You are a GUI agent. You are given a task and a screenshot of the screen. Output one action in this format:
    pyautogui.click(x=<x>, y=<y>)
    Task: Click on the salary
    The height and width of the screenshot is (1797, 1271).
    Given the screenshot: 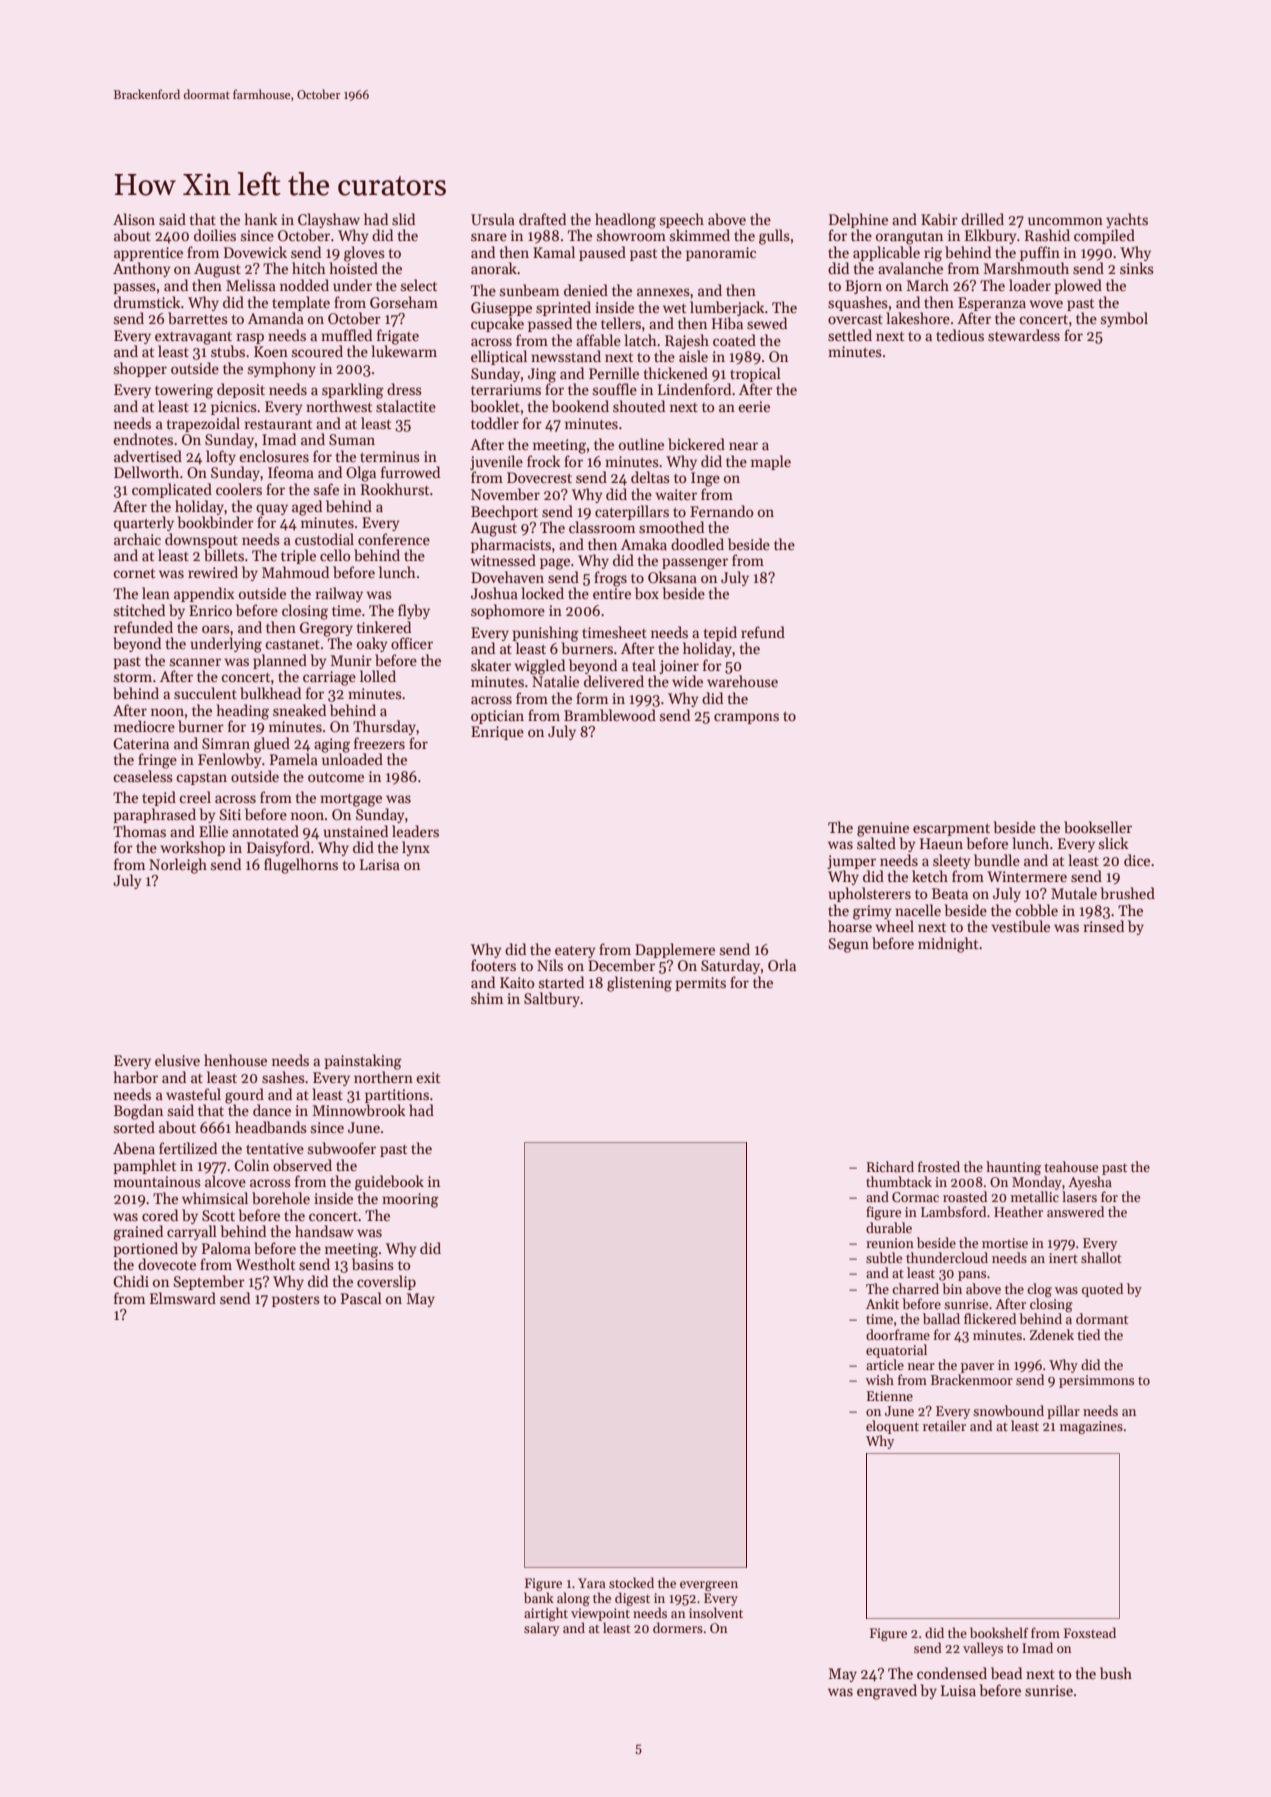 What is the action you would take?
    pyautogui.click(x=542, y=1629)
